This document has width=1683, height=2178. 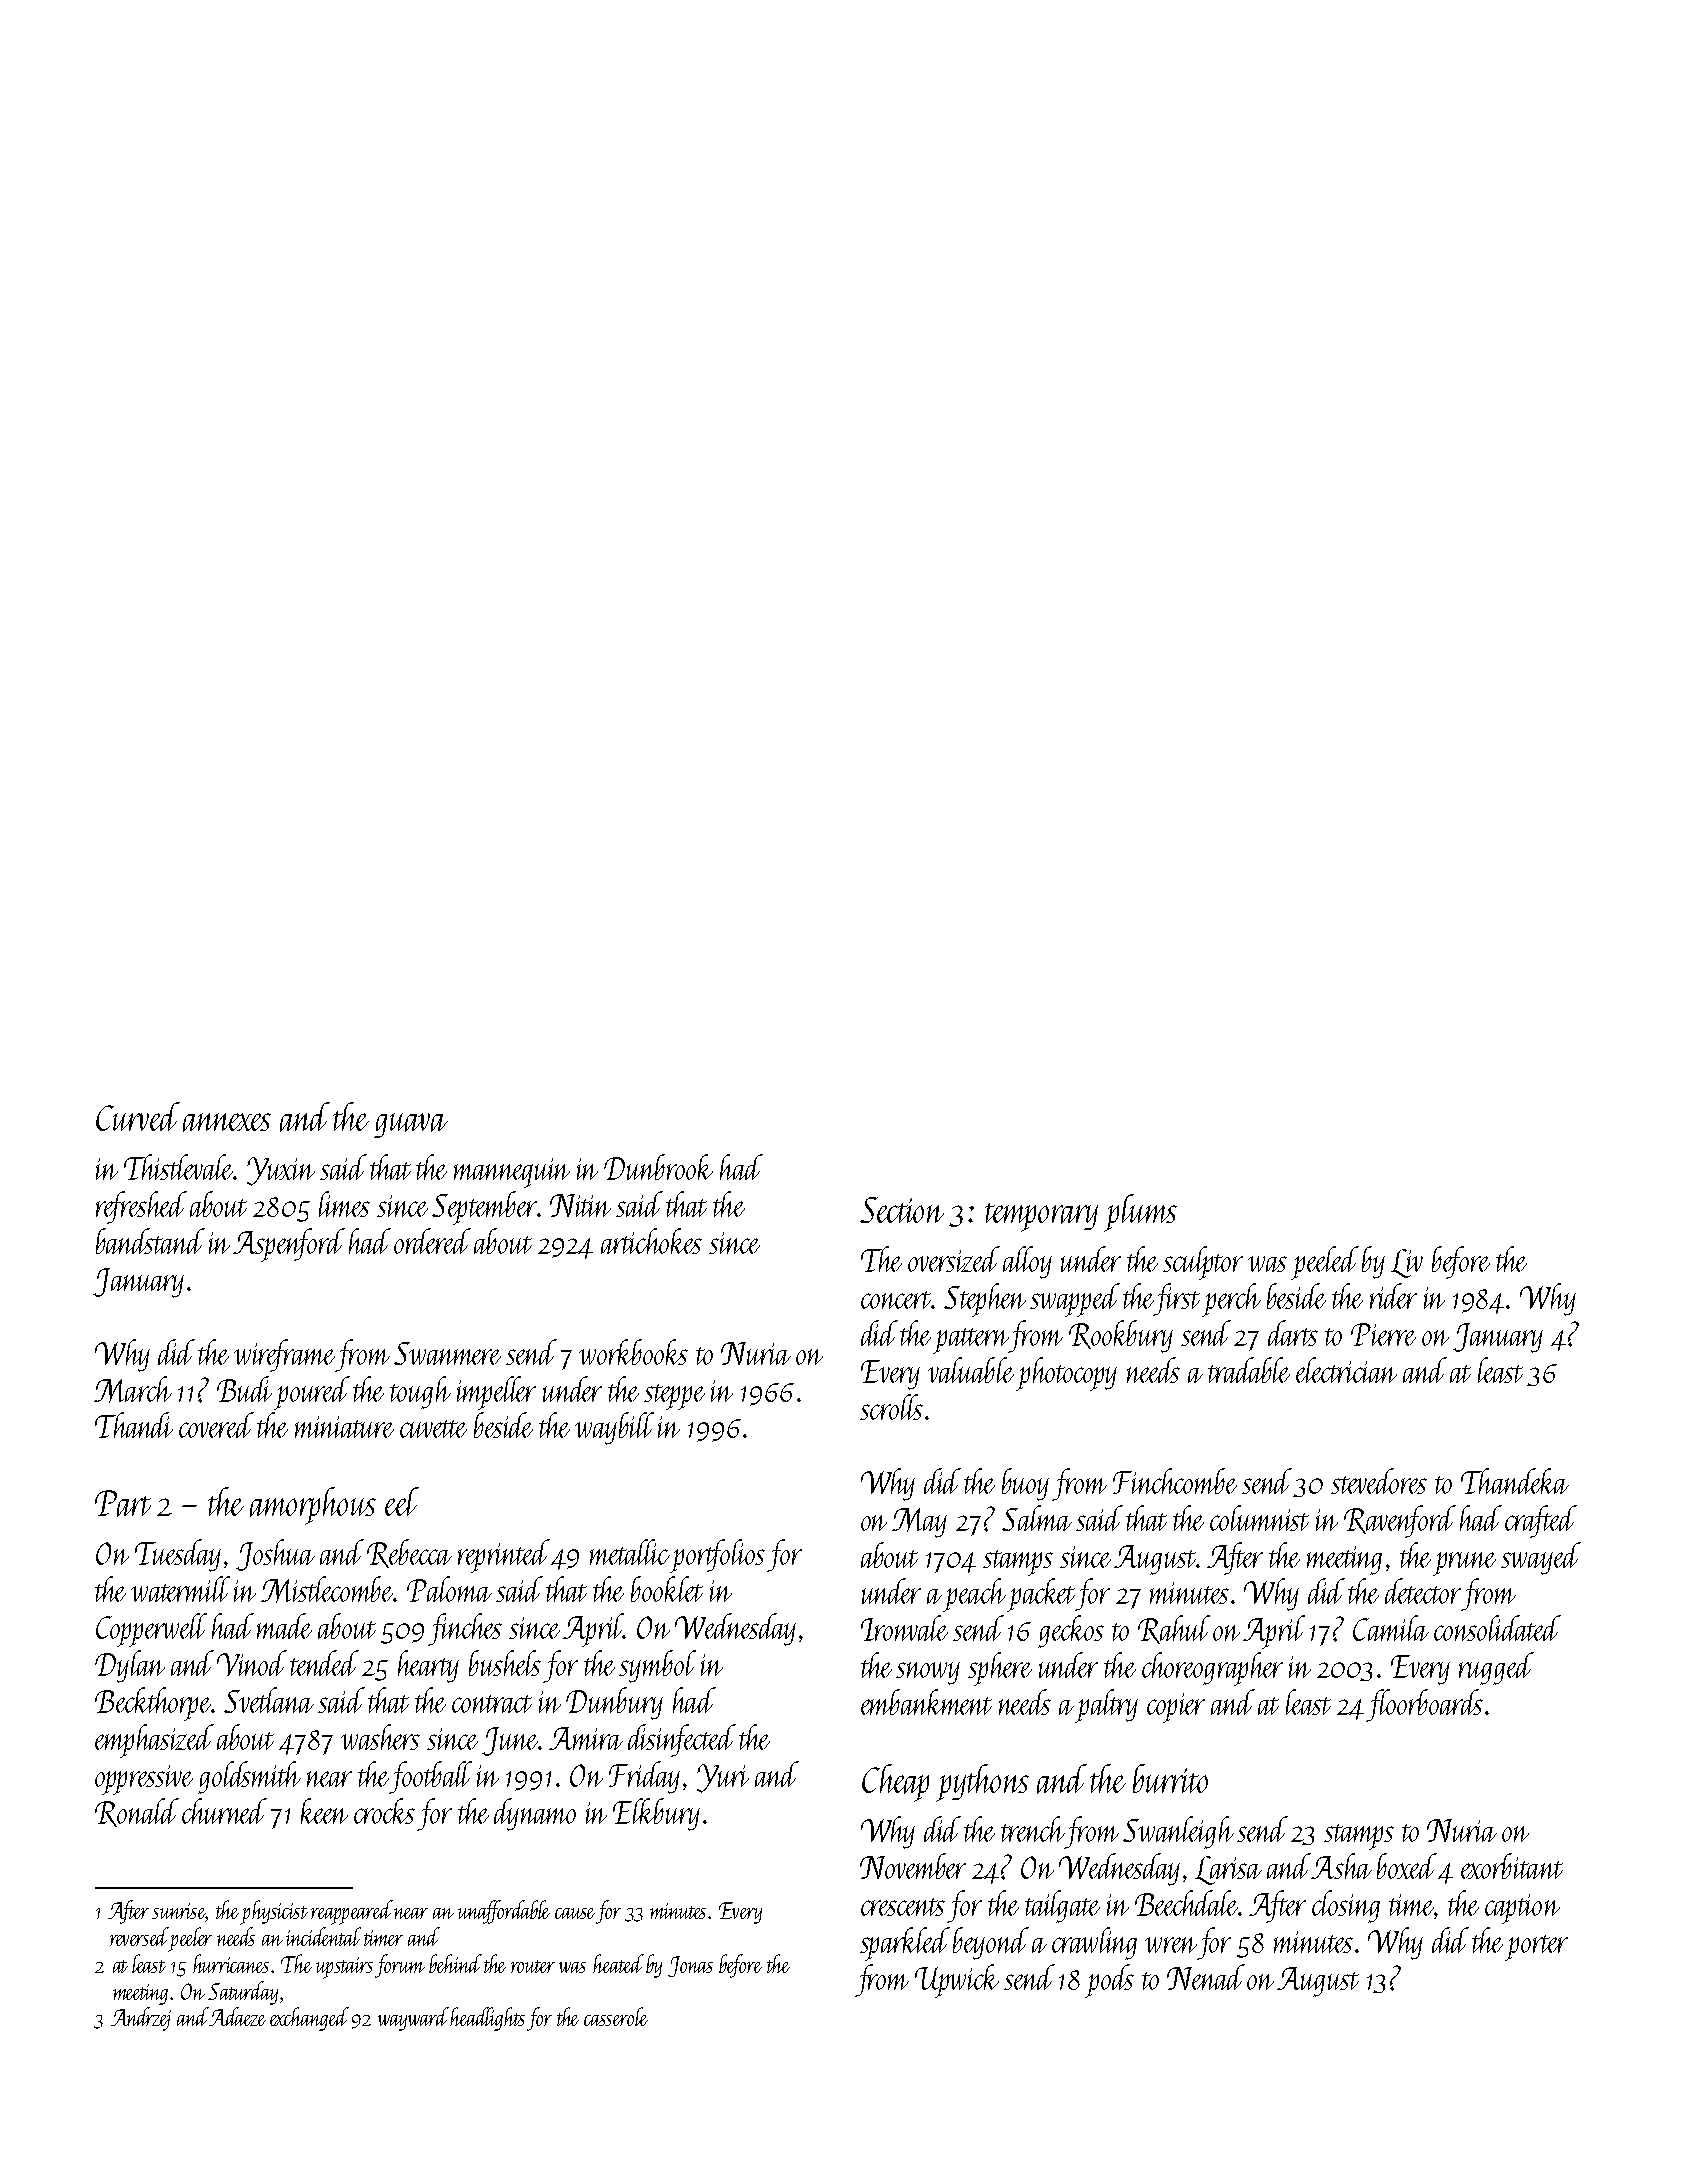 I want to click on oppressive, so click(x=144, y=1780).
